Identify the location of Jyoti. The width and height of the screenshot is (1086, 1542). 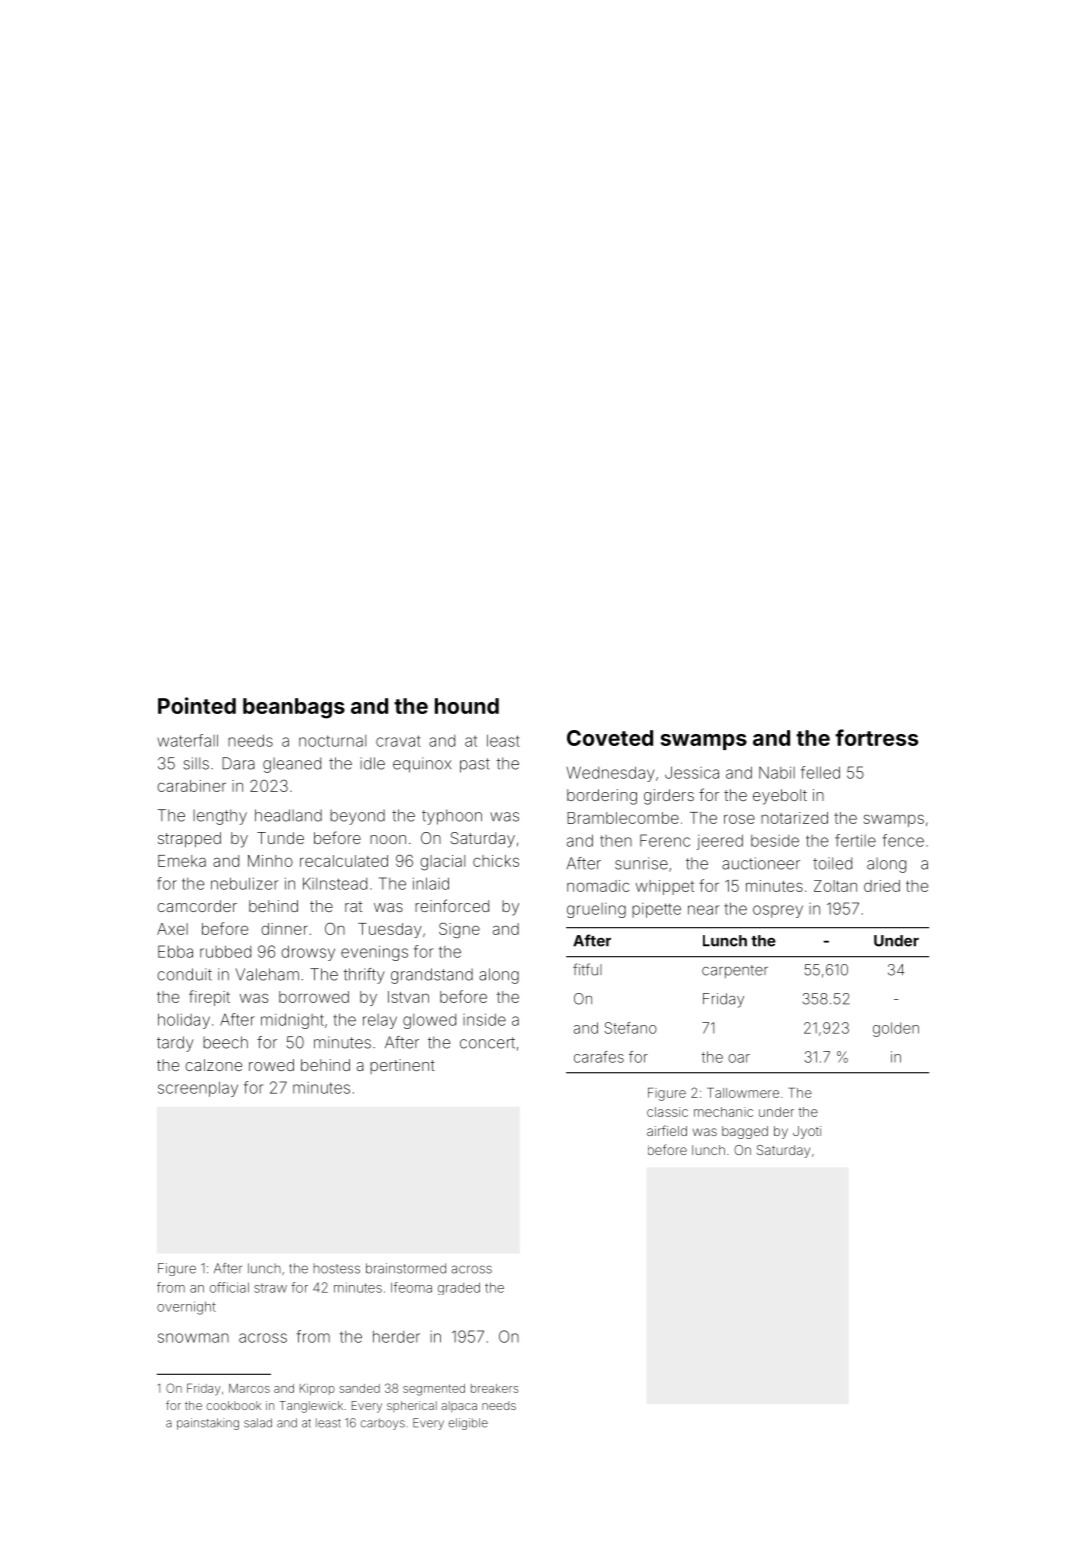
(807, 1132).
